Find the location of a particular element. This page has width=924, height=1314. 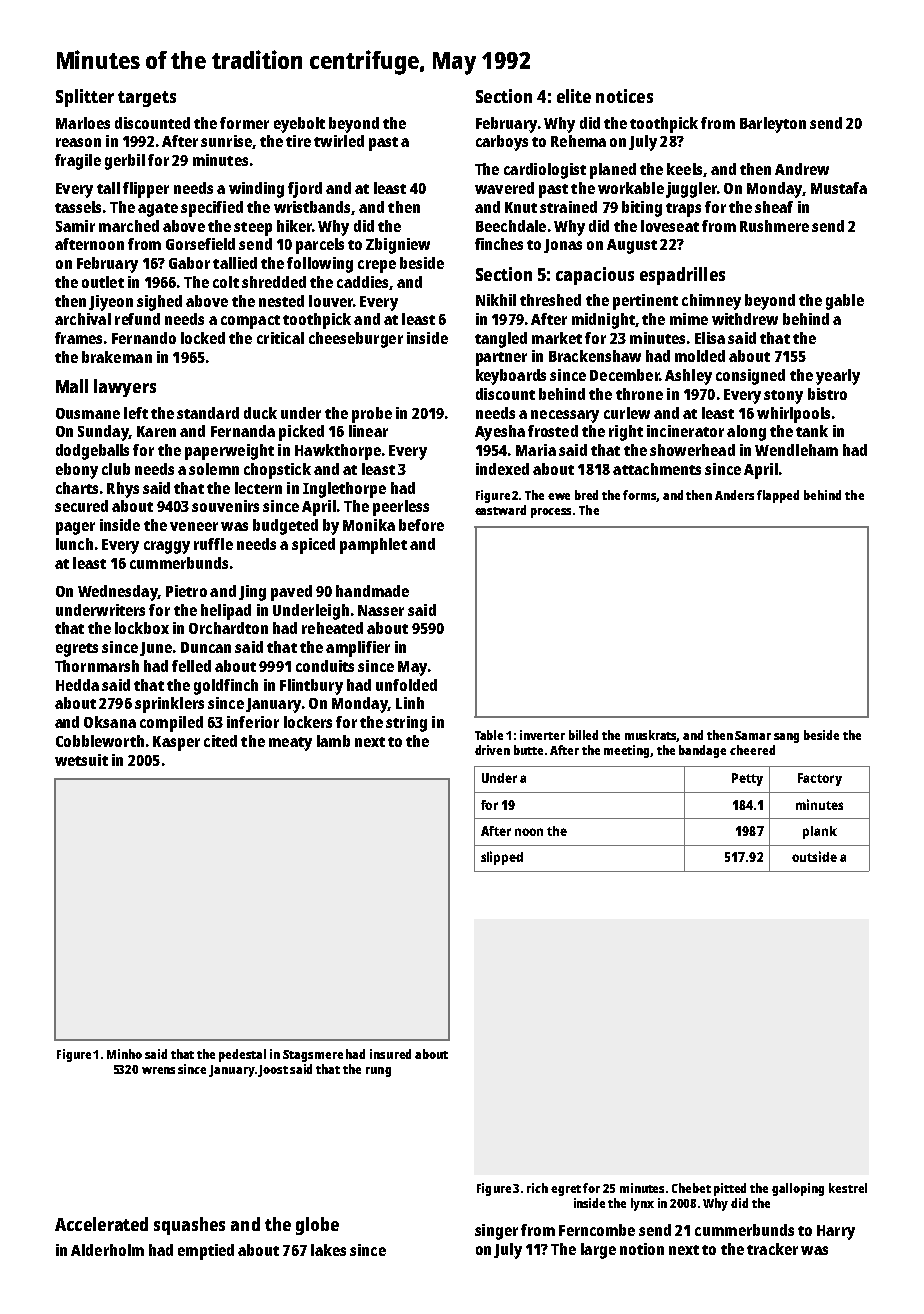

gable is located at coordinates (845, 302).
